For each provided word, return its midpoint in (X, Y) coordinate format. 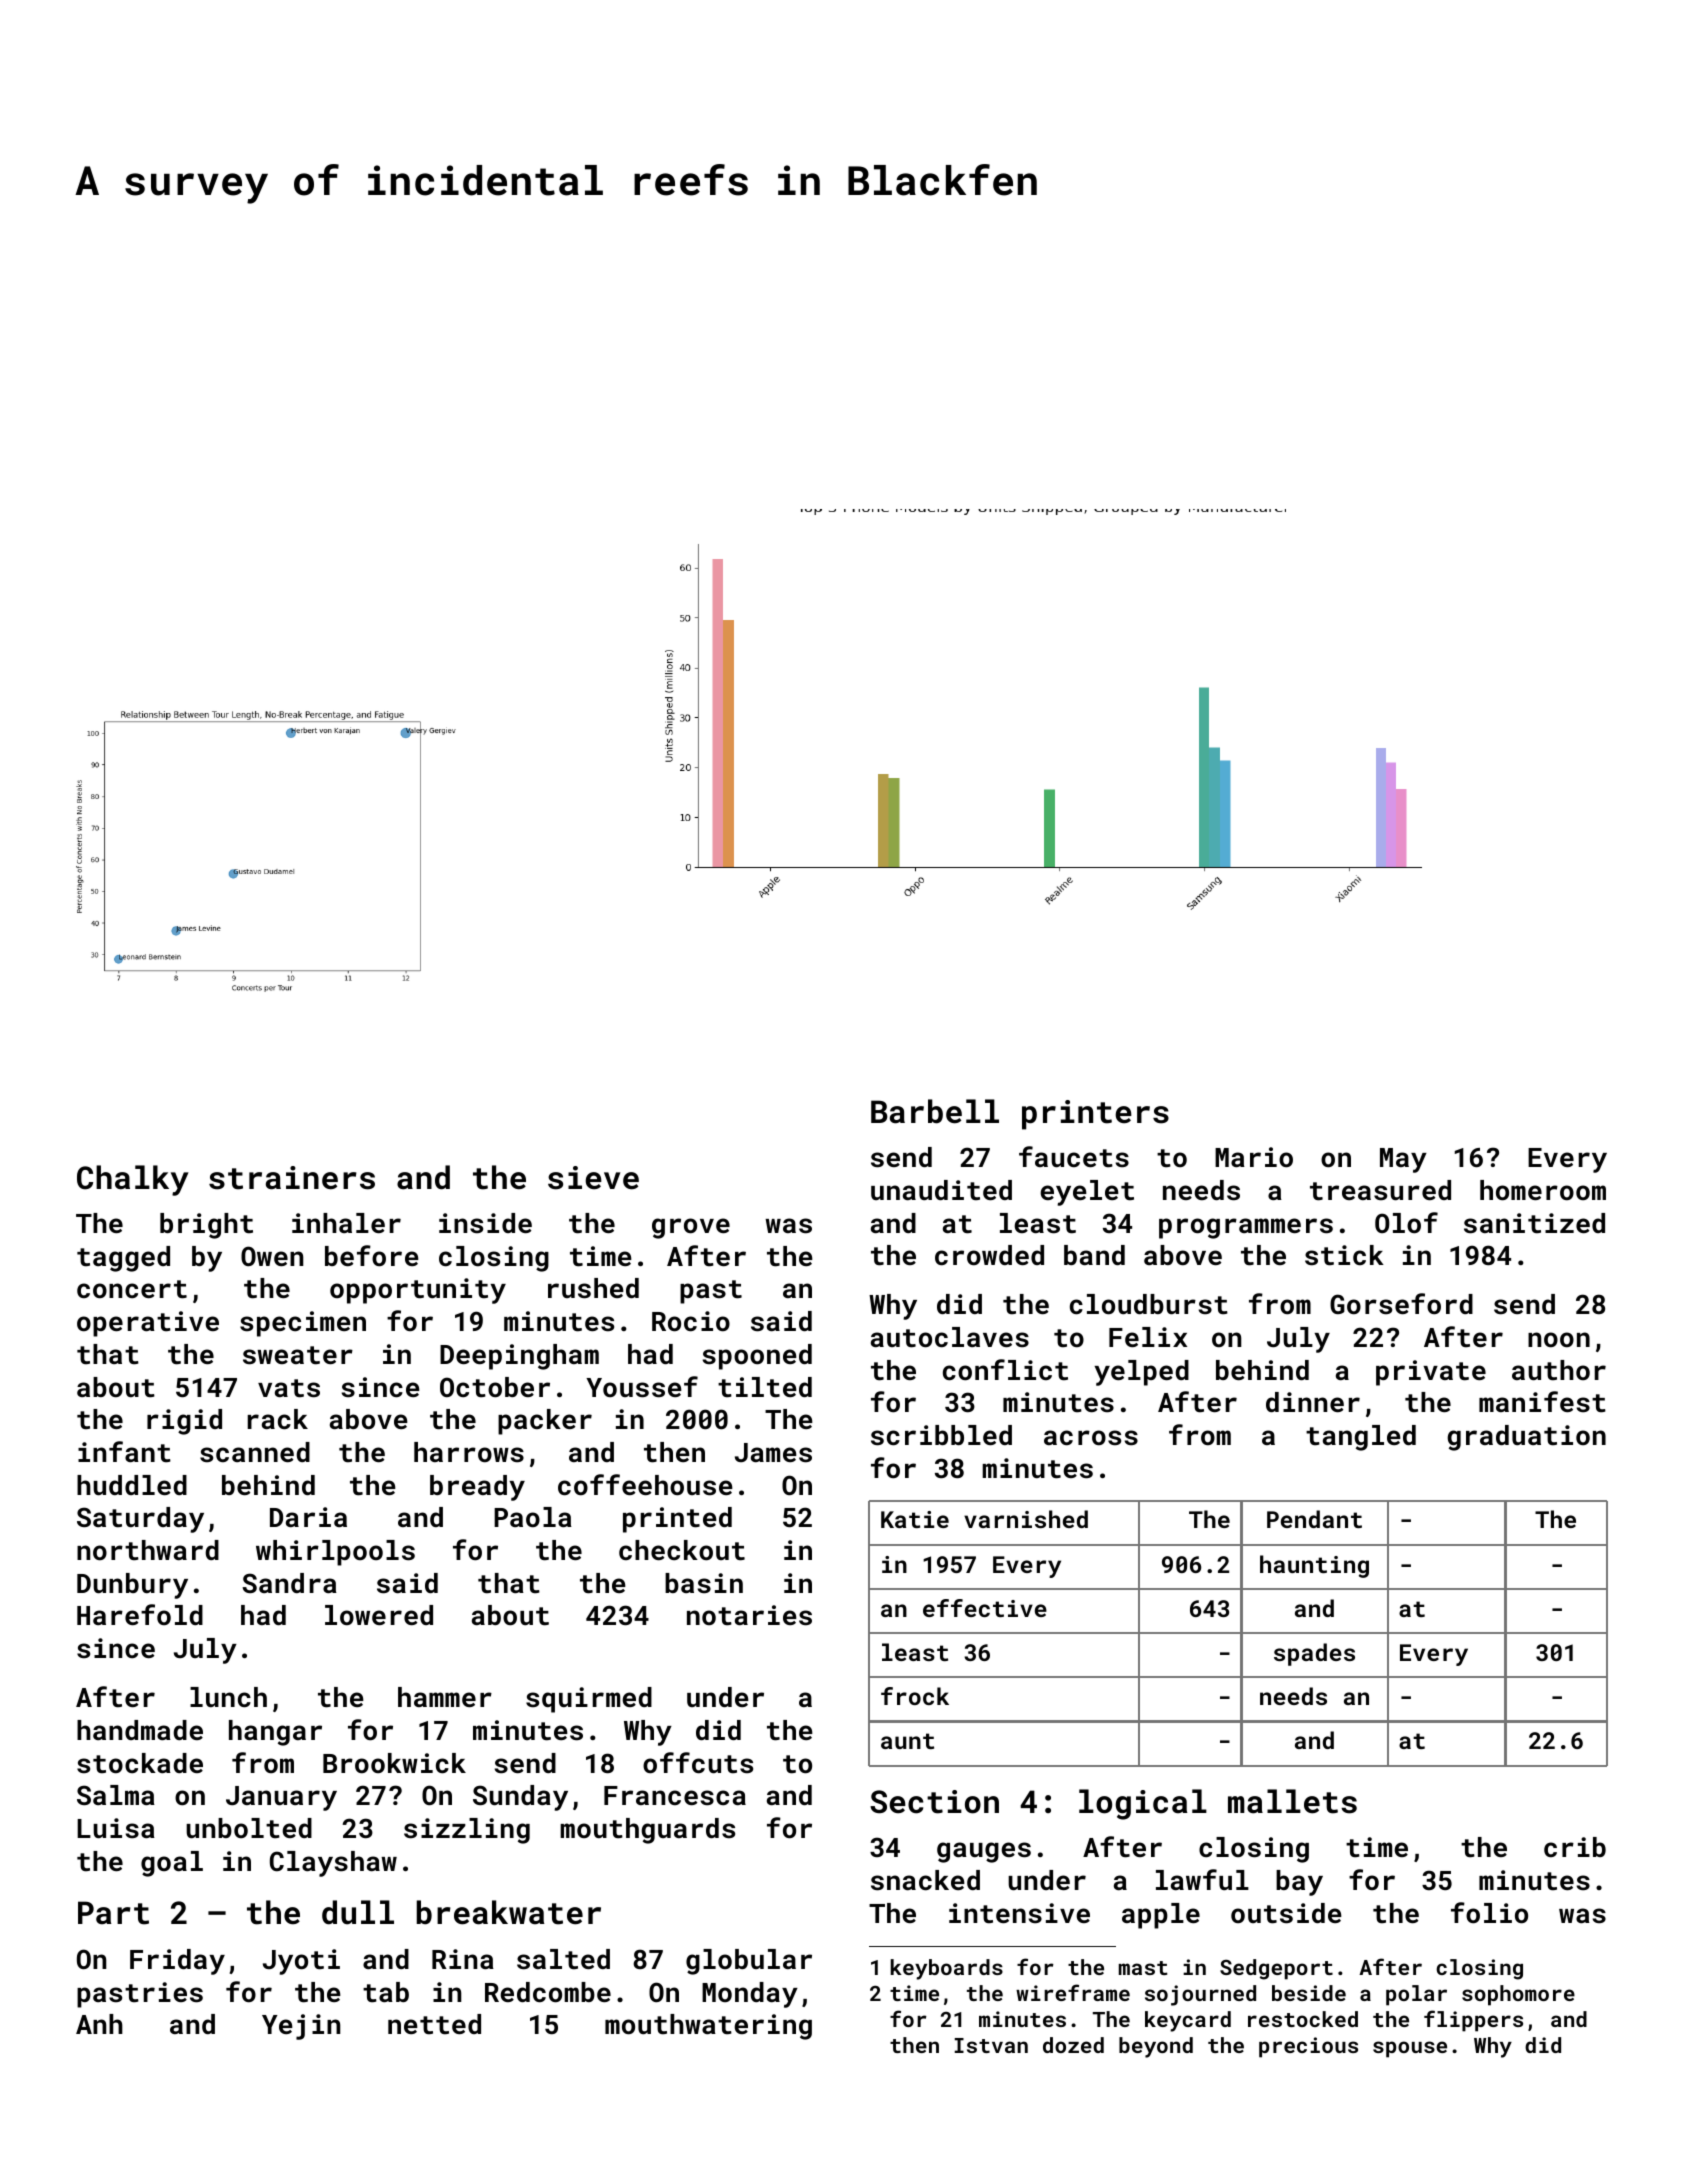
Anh (99, 2024)
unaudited (941, 1190)
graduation (1526, 1438)
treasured (1380, 1190)
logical (1143, 1804)
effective (985, 1608)
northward (148, 1550)
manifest (1542, 1402)
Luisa (116, 1828)
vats (289, 1388)
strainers (292, 1178)
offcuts (698, 1763)
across (1091, 1438)
